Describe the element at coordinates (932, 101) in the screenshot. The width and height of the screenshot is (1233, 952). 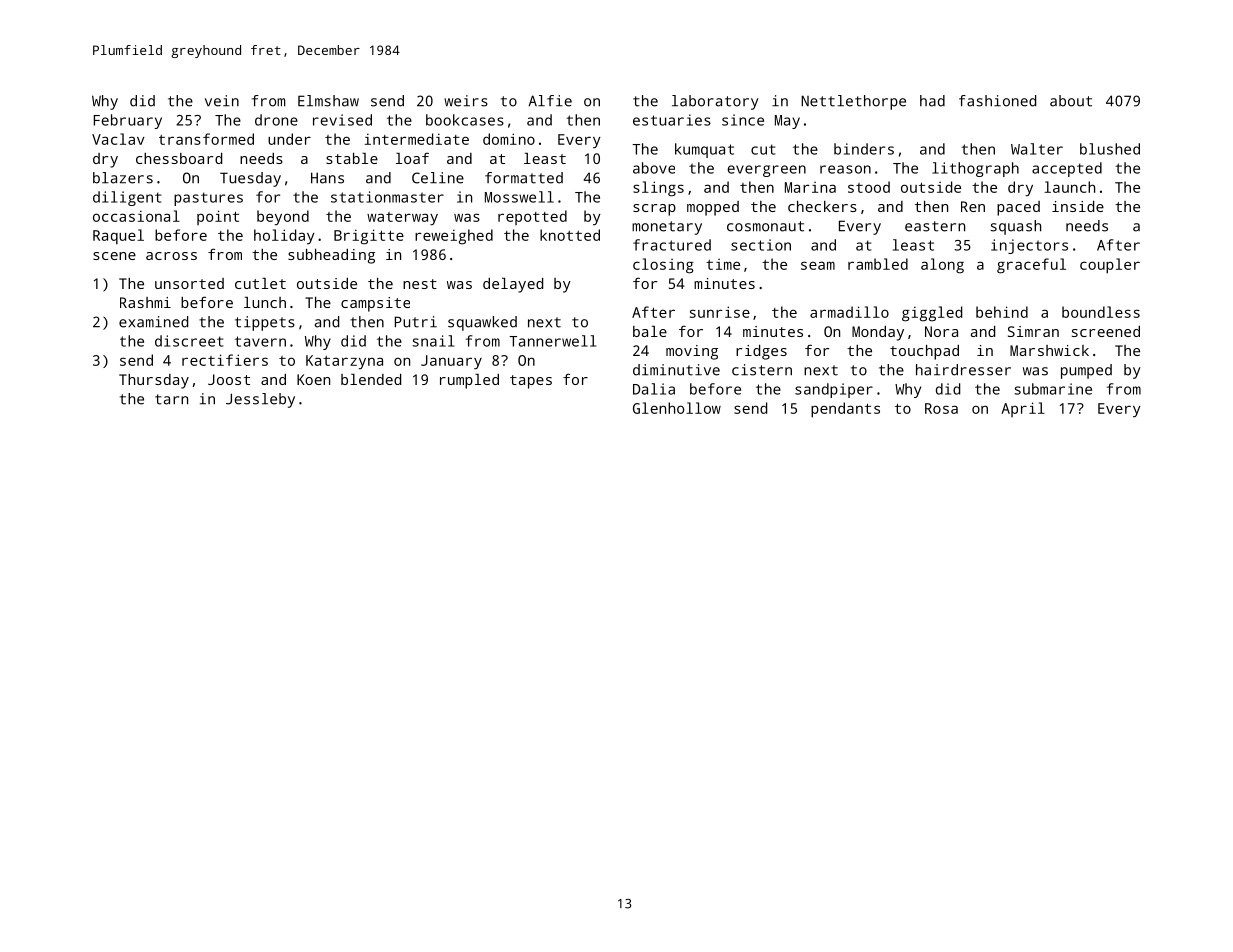
I see `had` at that location.
